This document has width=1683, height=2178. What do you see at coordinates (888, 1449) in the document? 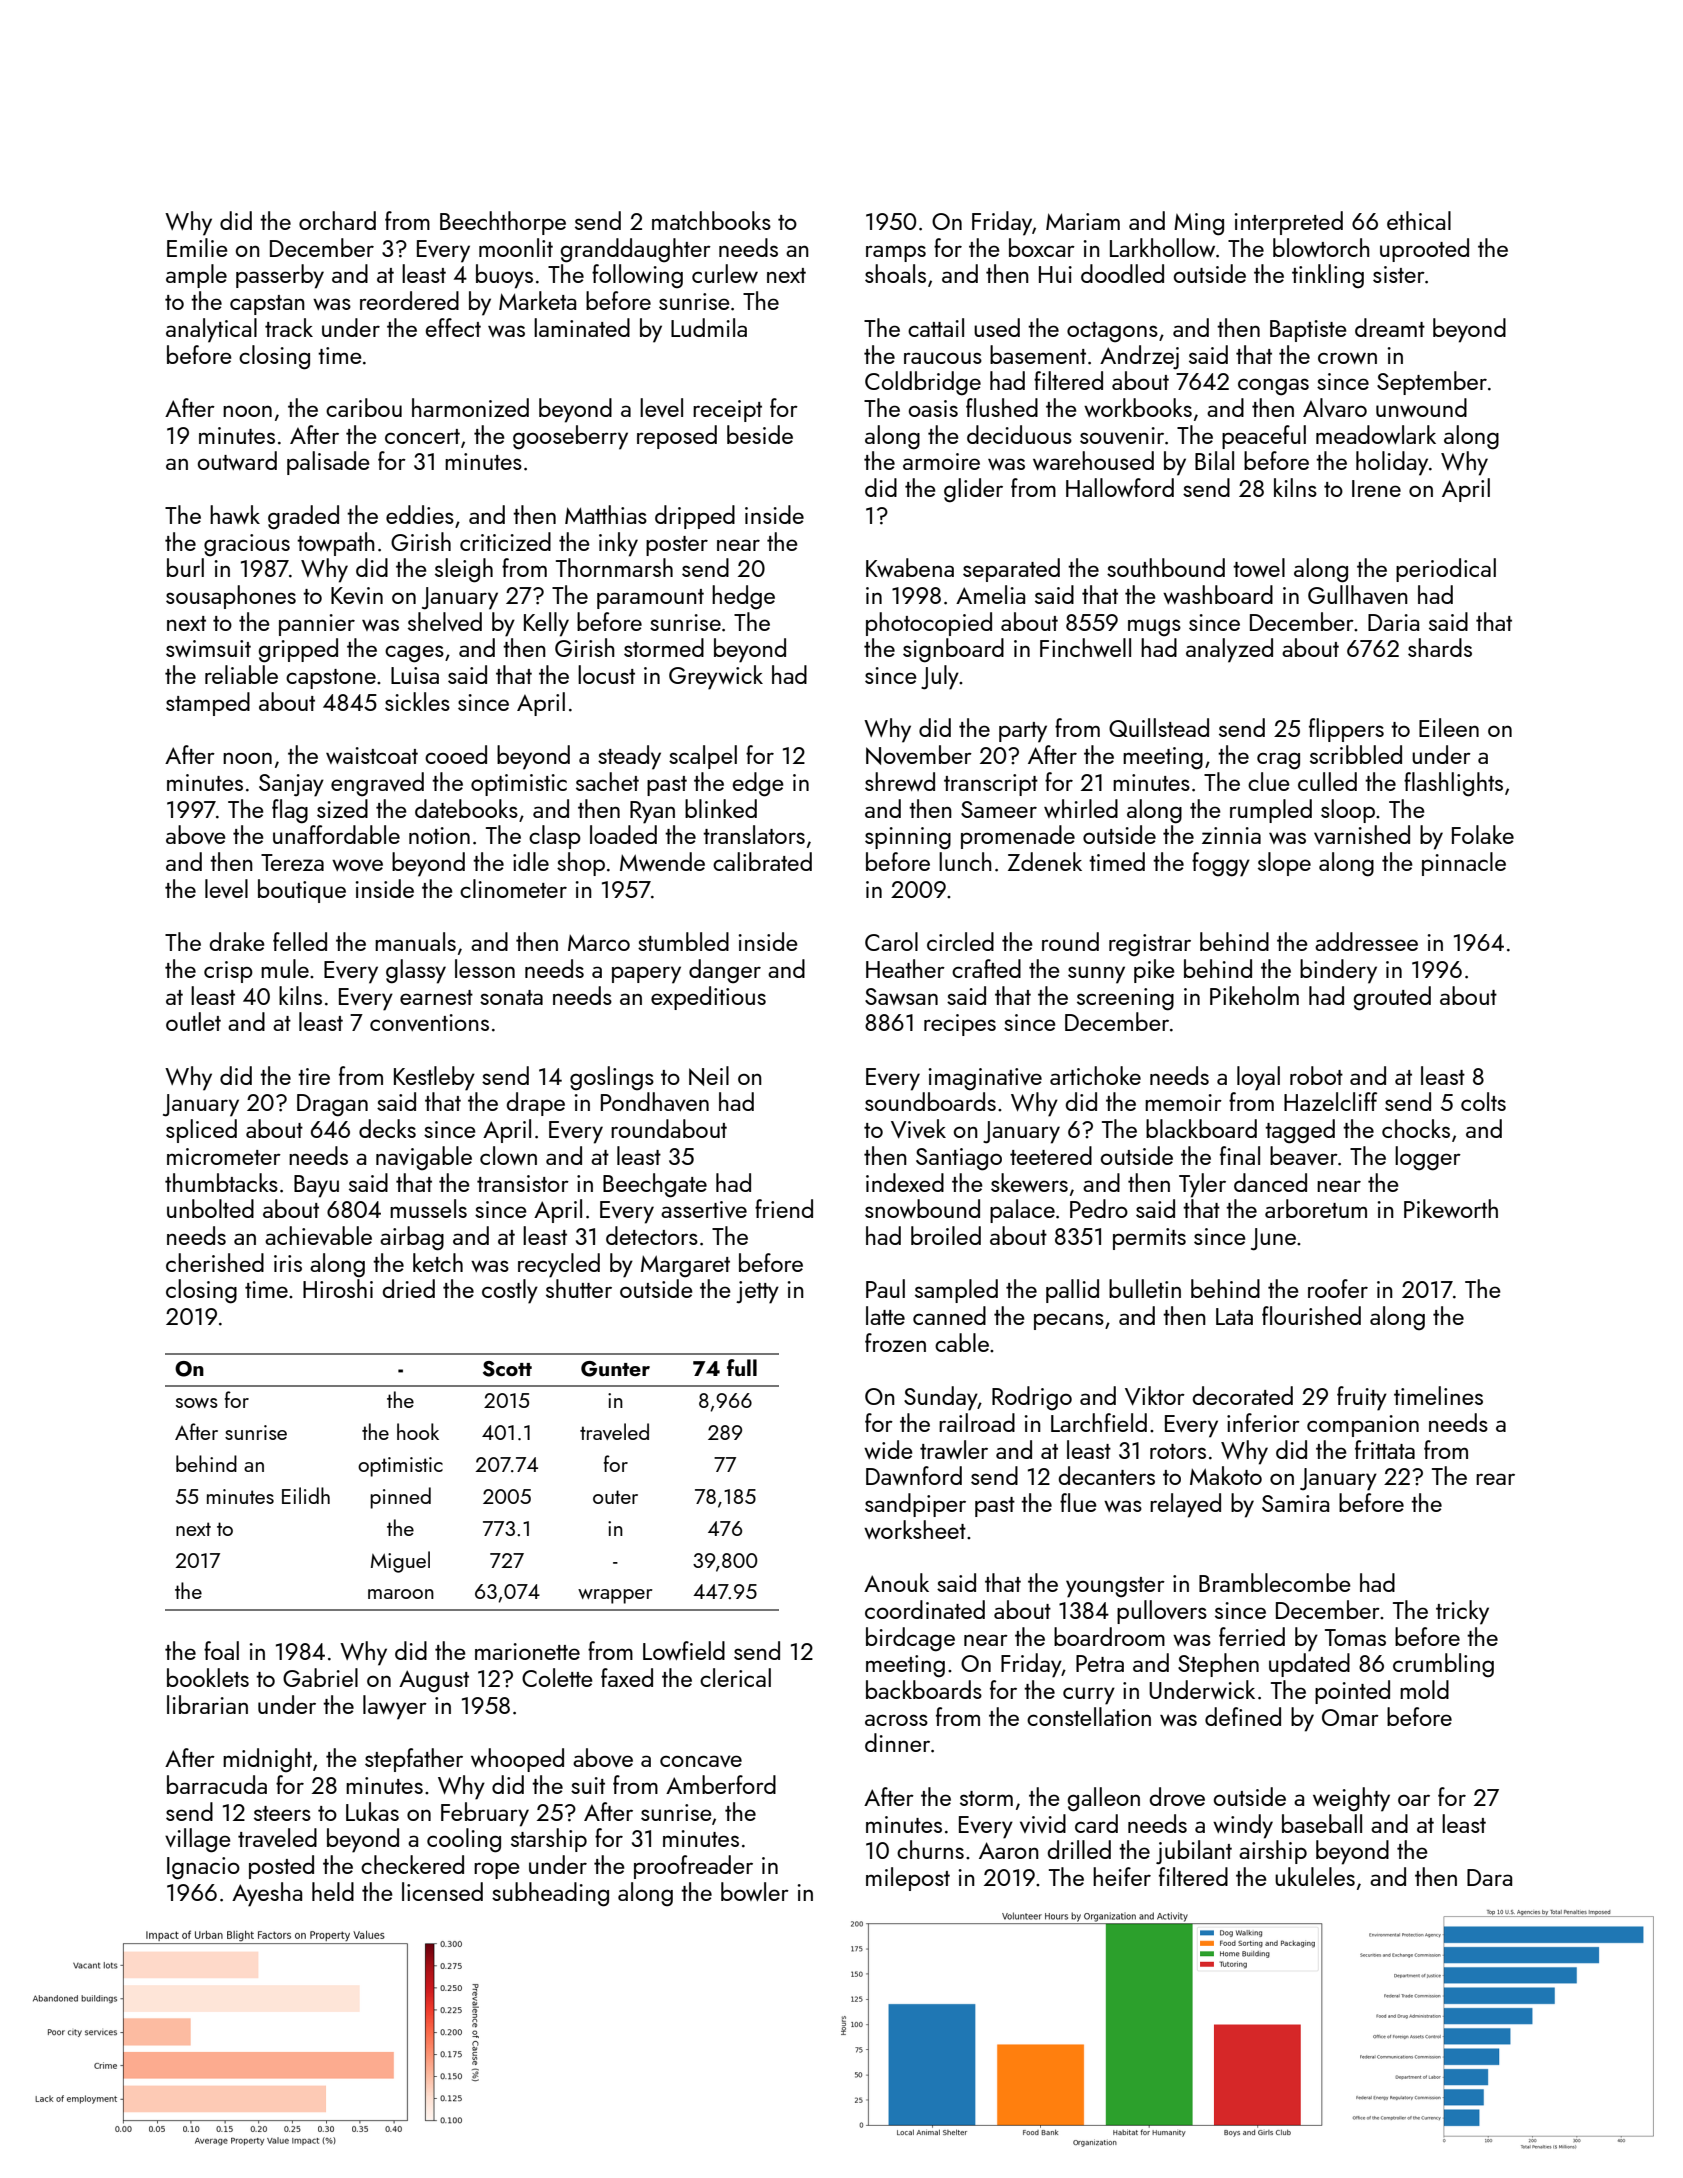
I see `wide` at bounding box center [888, 1449].
